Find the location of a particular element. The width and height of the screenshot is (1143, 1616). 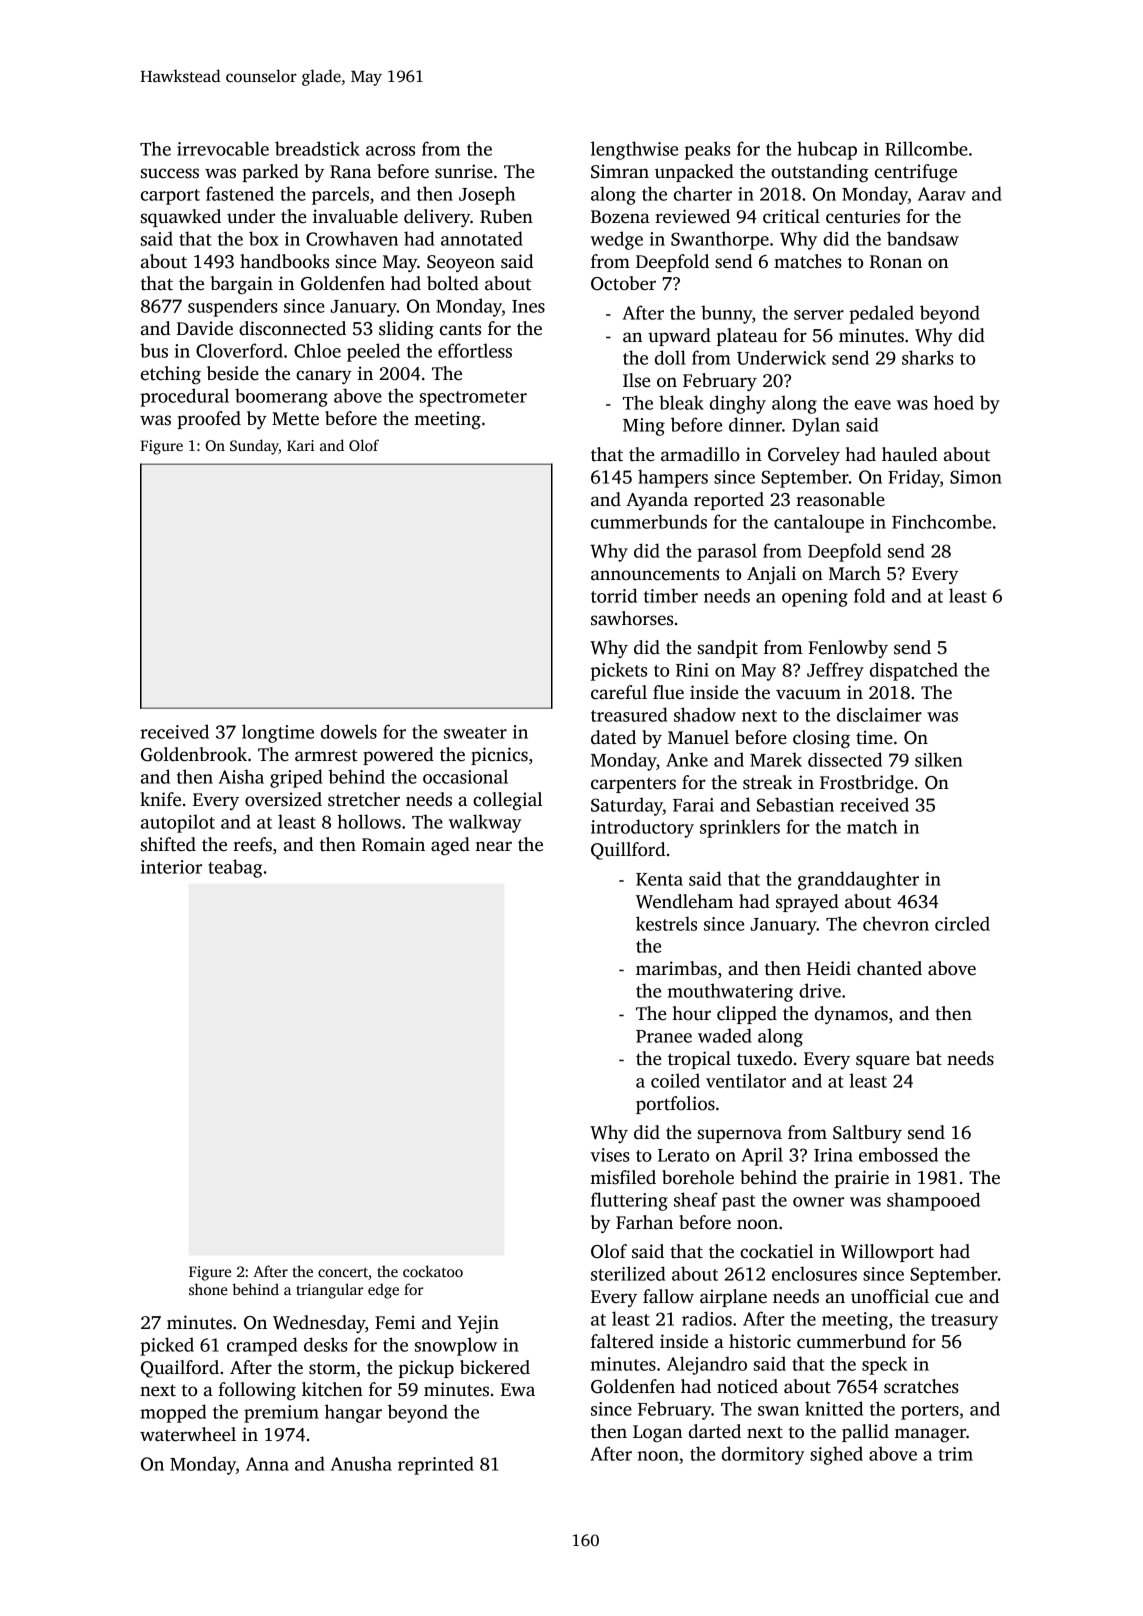

Rillcombe is located at coordinates (926, 148).
